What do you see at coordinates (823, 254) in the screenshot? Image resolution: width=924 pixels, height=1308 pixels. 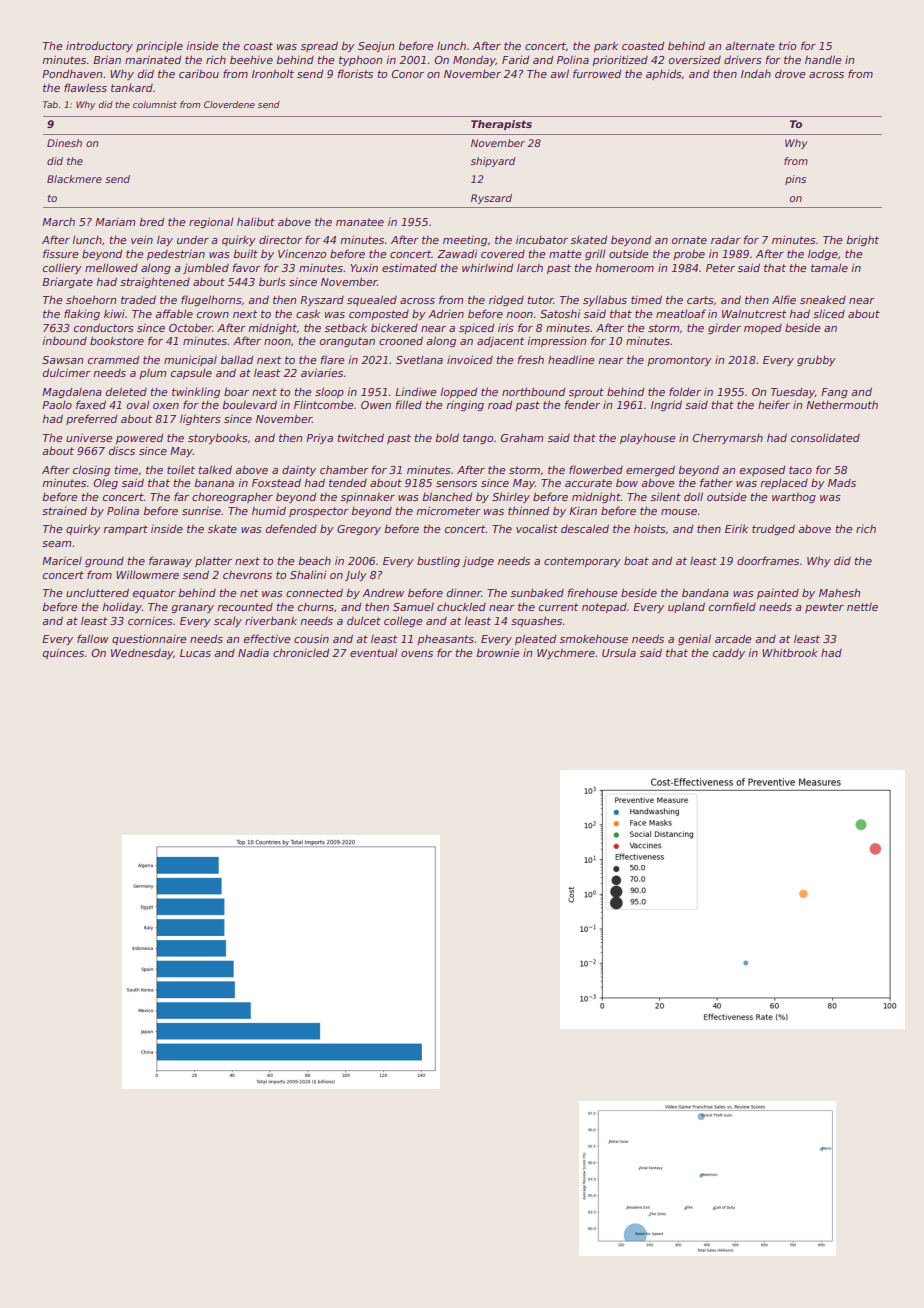 I see `lodge` at bounding box center [823, 254].
